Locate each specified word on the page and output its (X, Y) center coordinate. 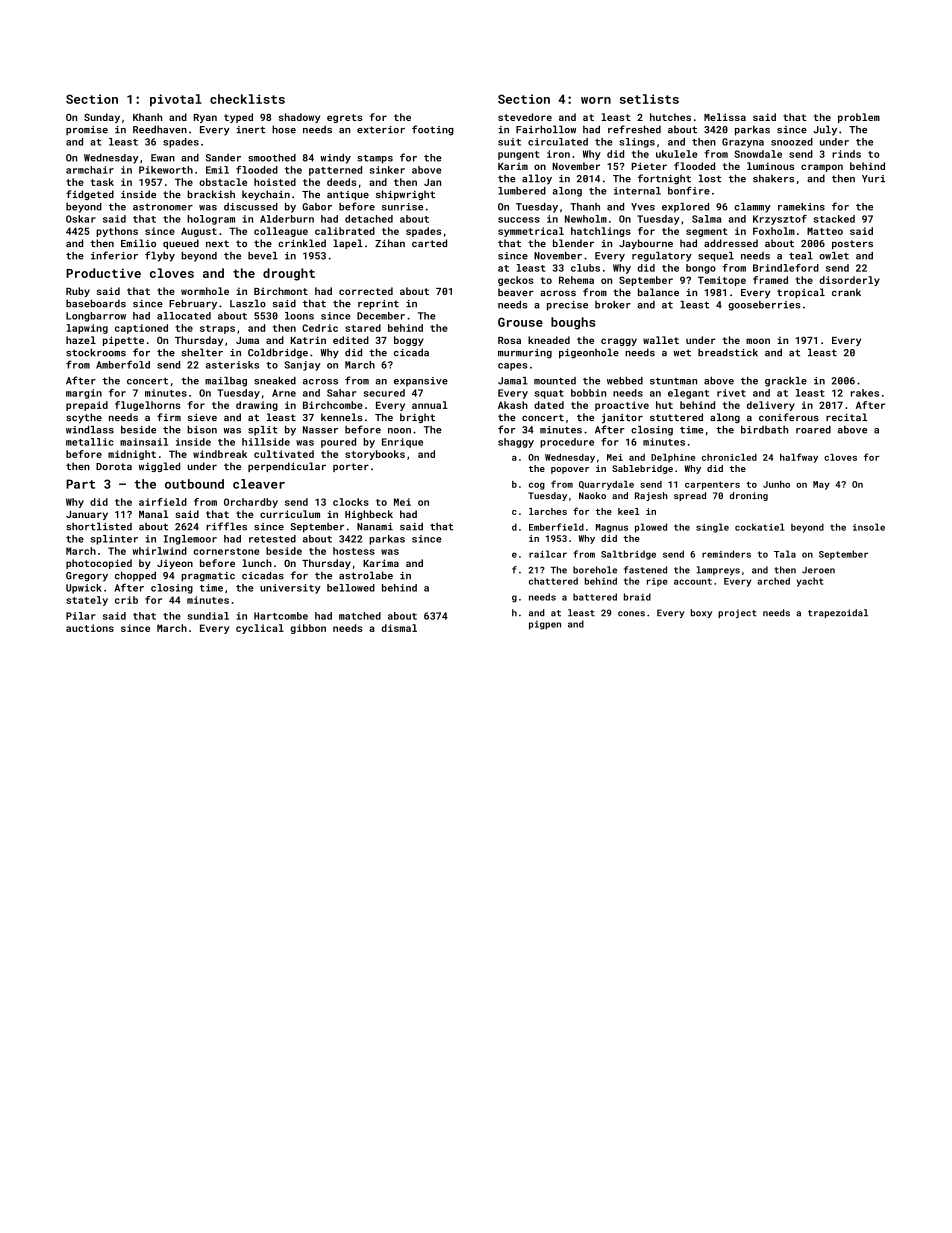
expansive (421, 382)
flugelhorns (148, 406)
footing (433, 130)
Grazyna (743, 143)
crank (846, 292)
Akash (513, 405)
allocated (184, 316)
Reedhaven (160, 129)
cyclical (260, 629)
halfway (799, 458)
